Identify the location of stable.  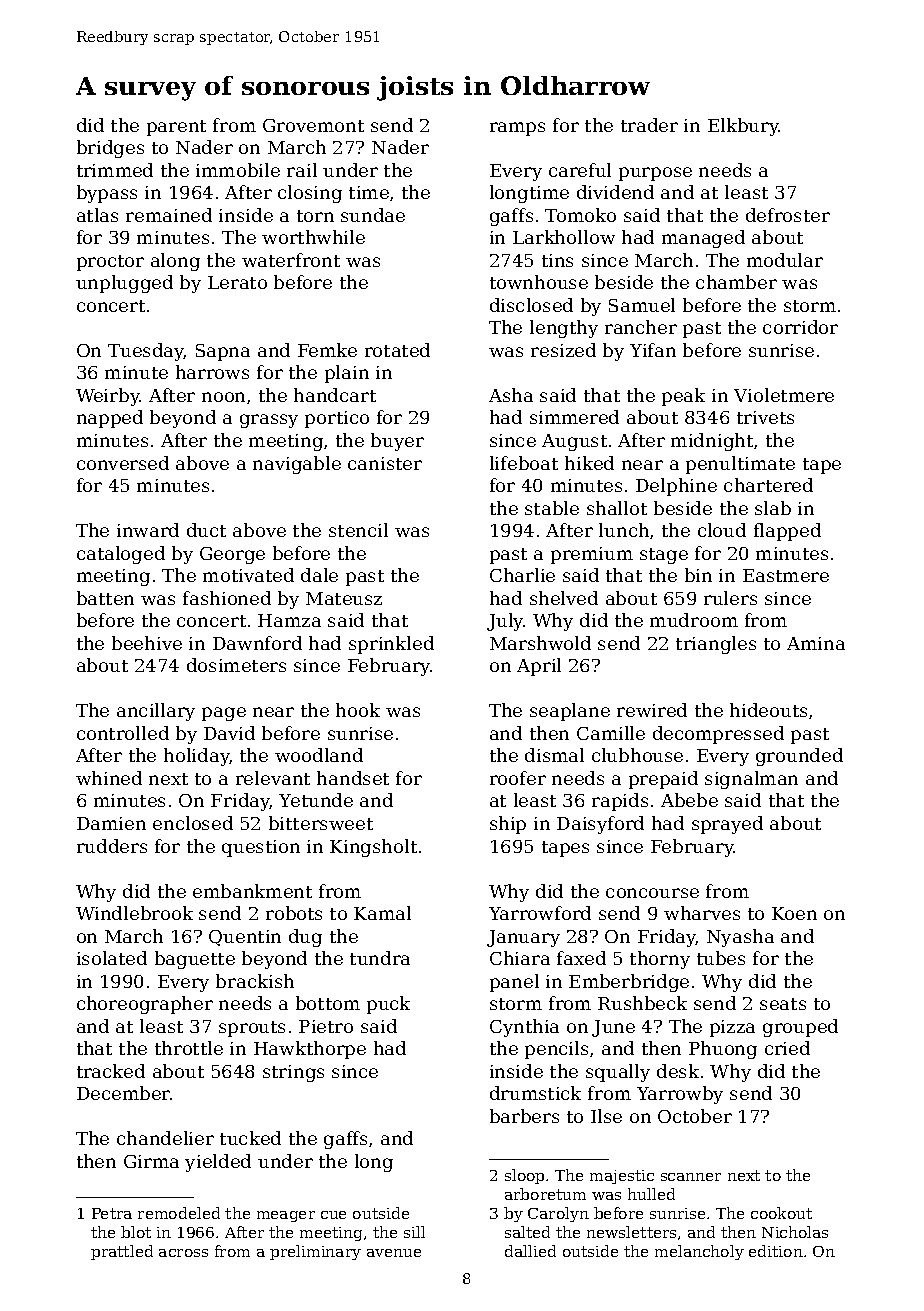
(552, 508).
